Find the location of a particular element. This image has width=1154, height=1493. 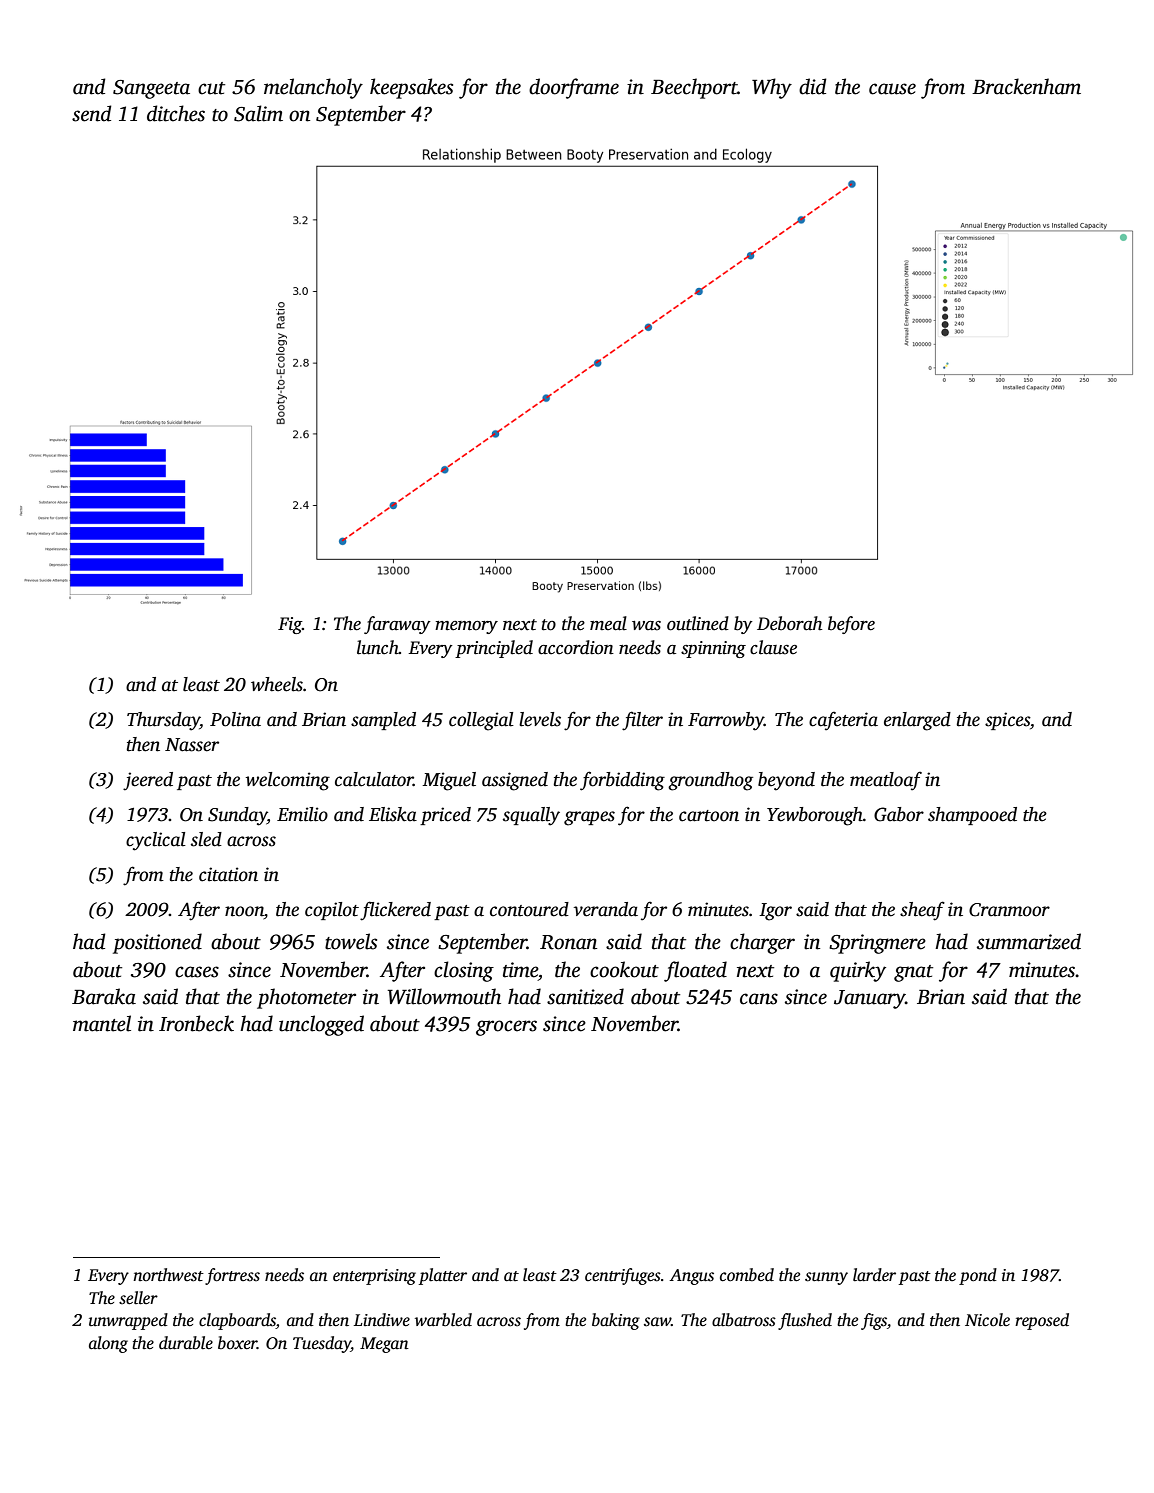

send is located at coordinates (91, 113).
